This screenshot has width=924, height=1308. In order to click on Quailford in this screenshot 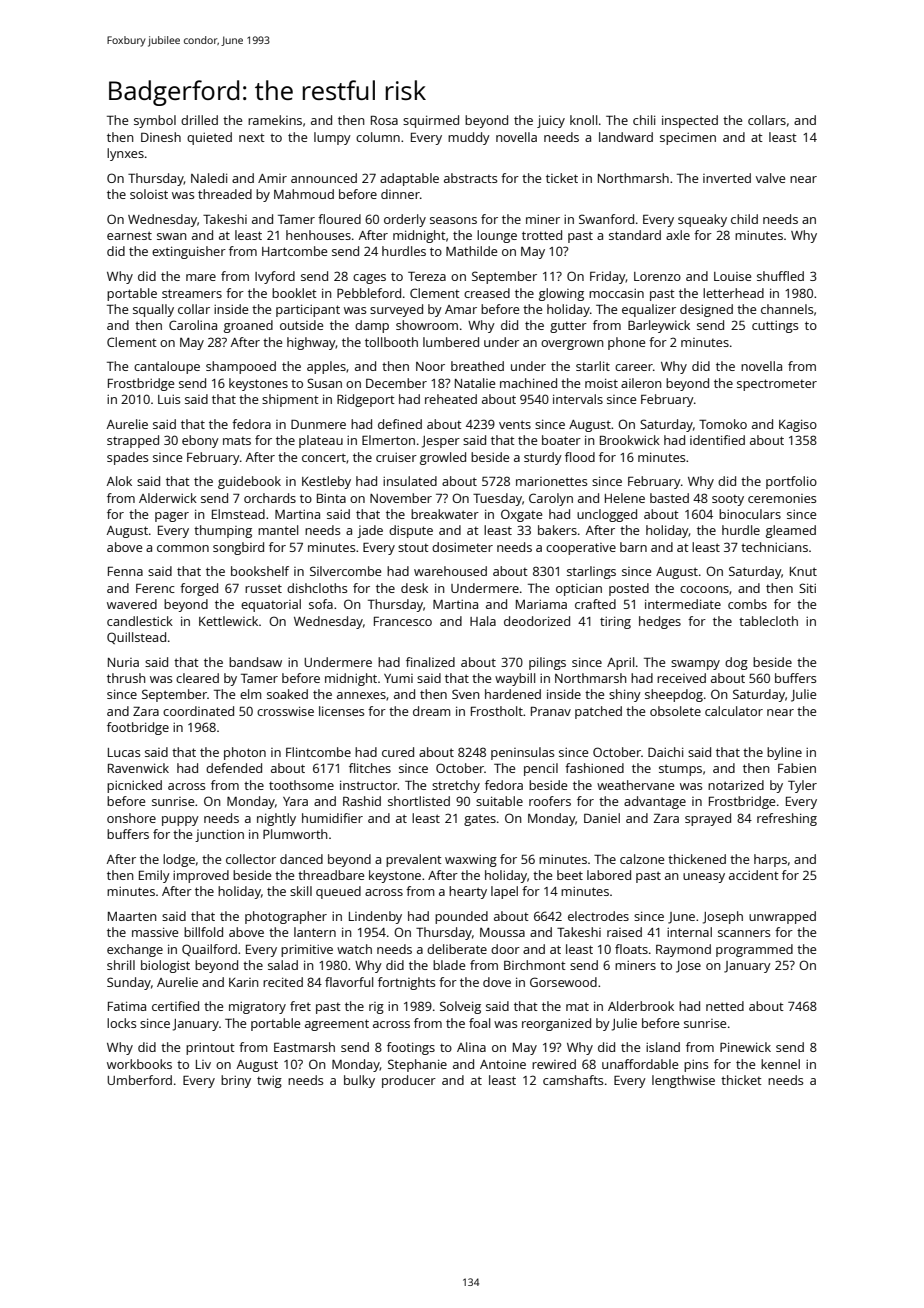, I will do `click(209, 950)`.
